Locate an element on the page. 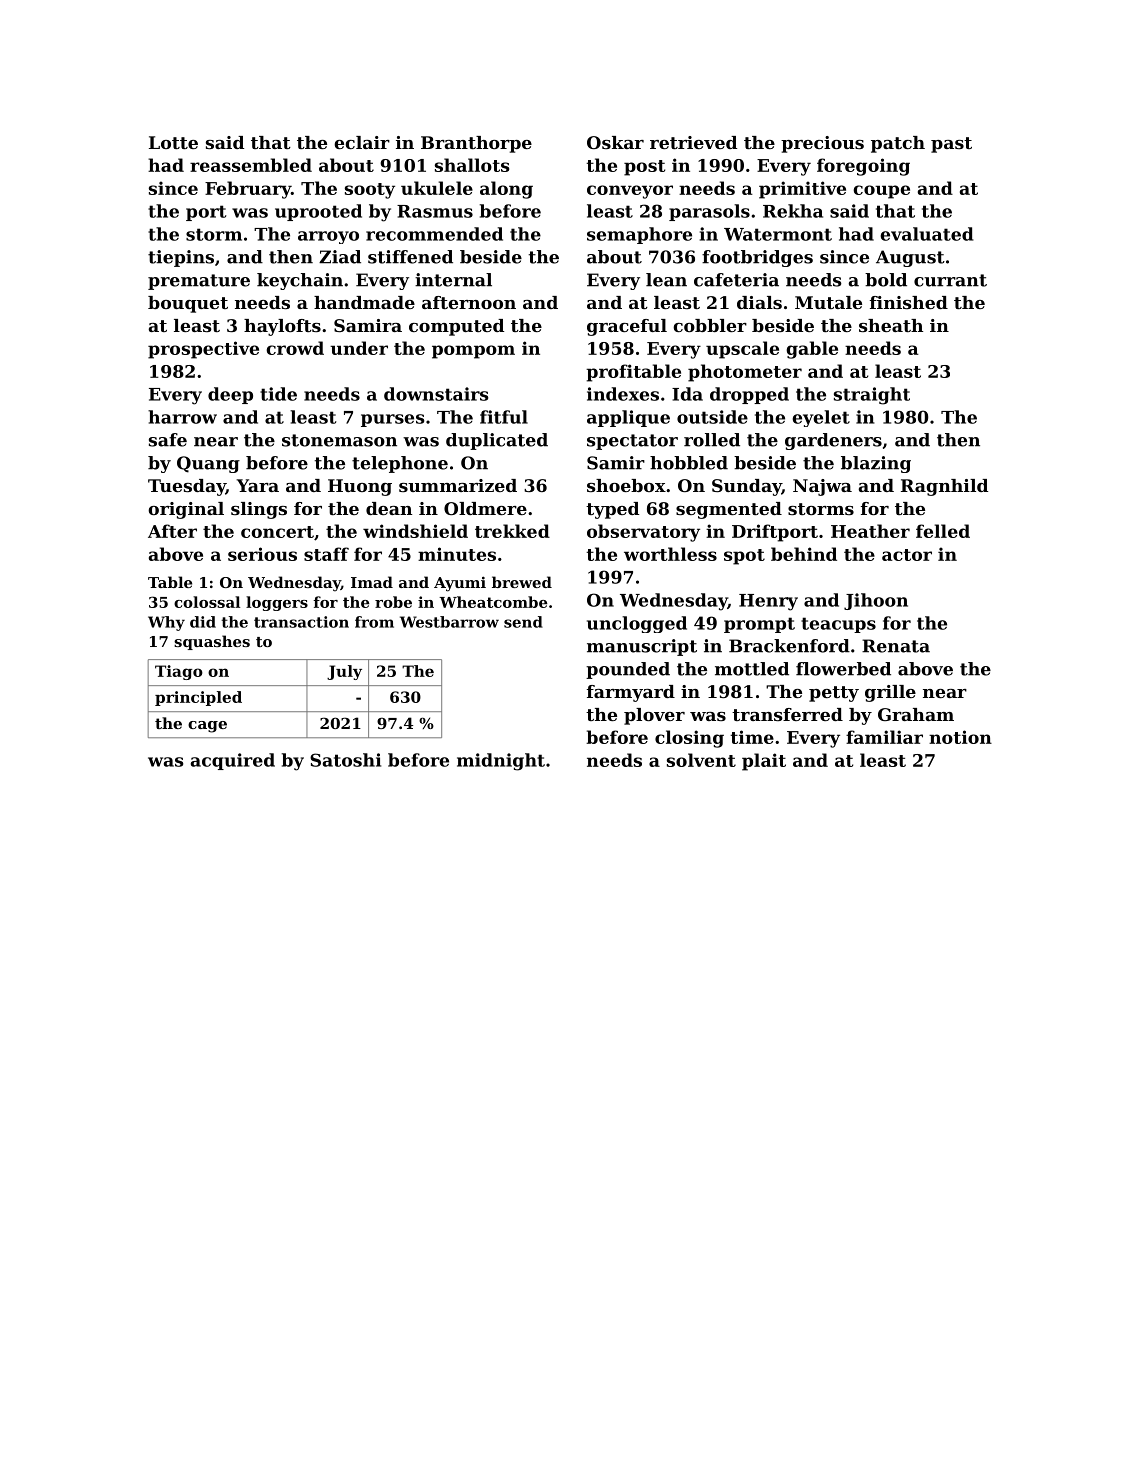  February is located at coordinates (248, 190).
